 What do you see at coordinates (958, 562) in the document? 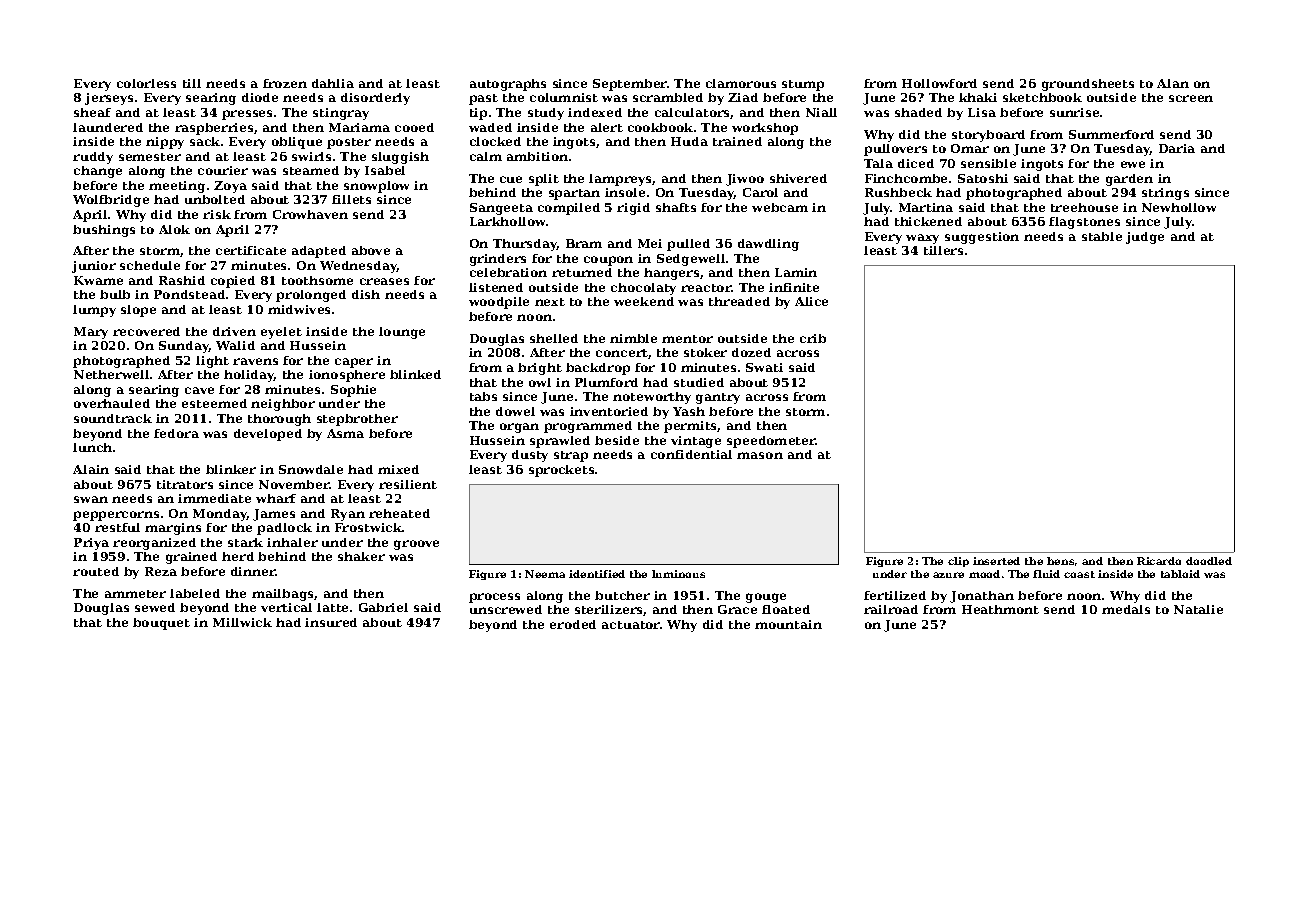
I see `clip` at bounding box center [958, 562].
